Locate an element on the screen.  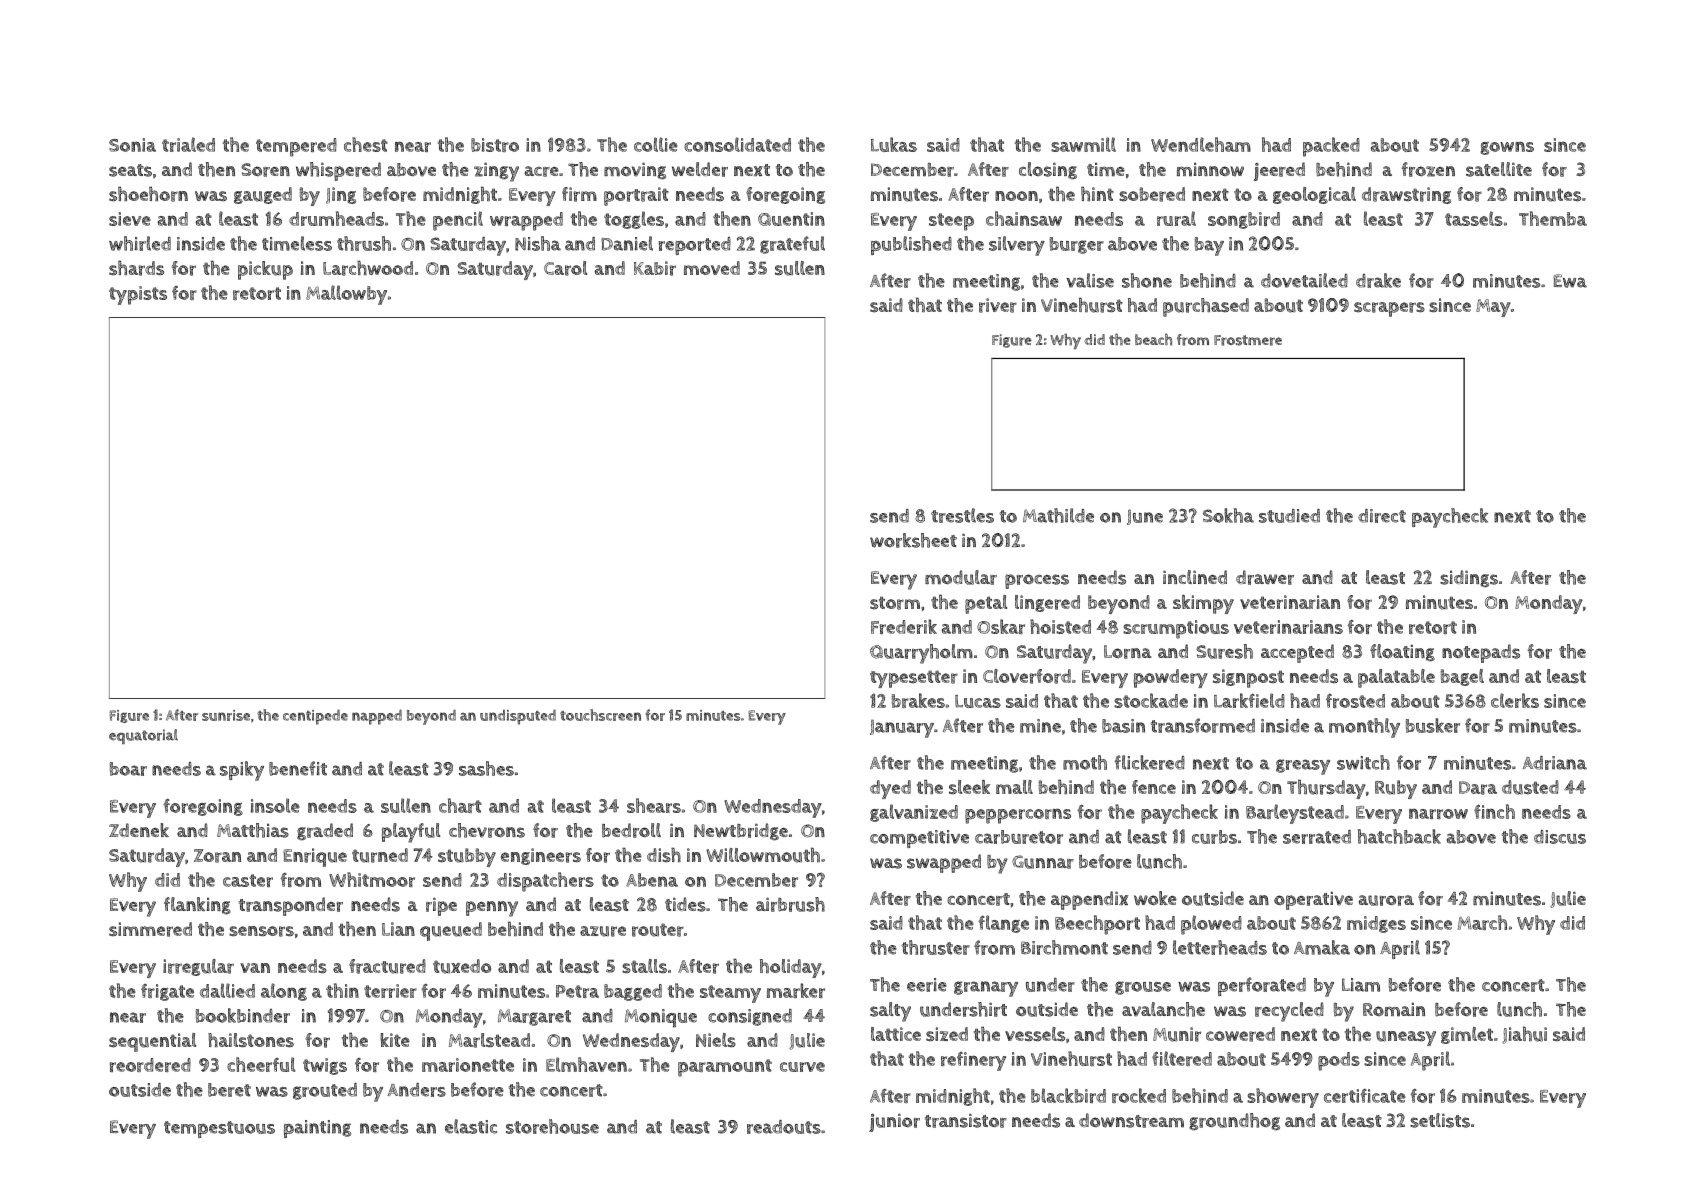
packed is located at coordinates (1331, 147).
